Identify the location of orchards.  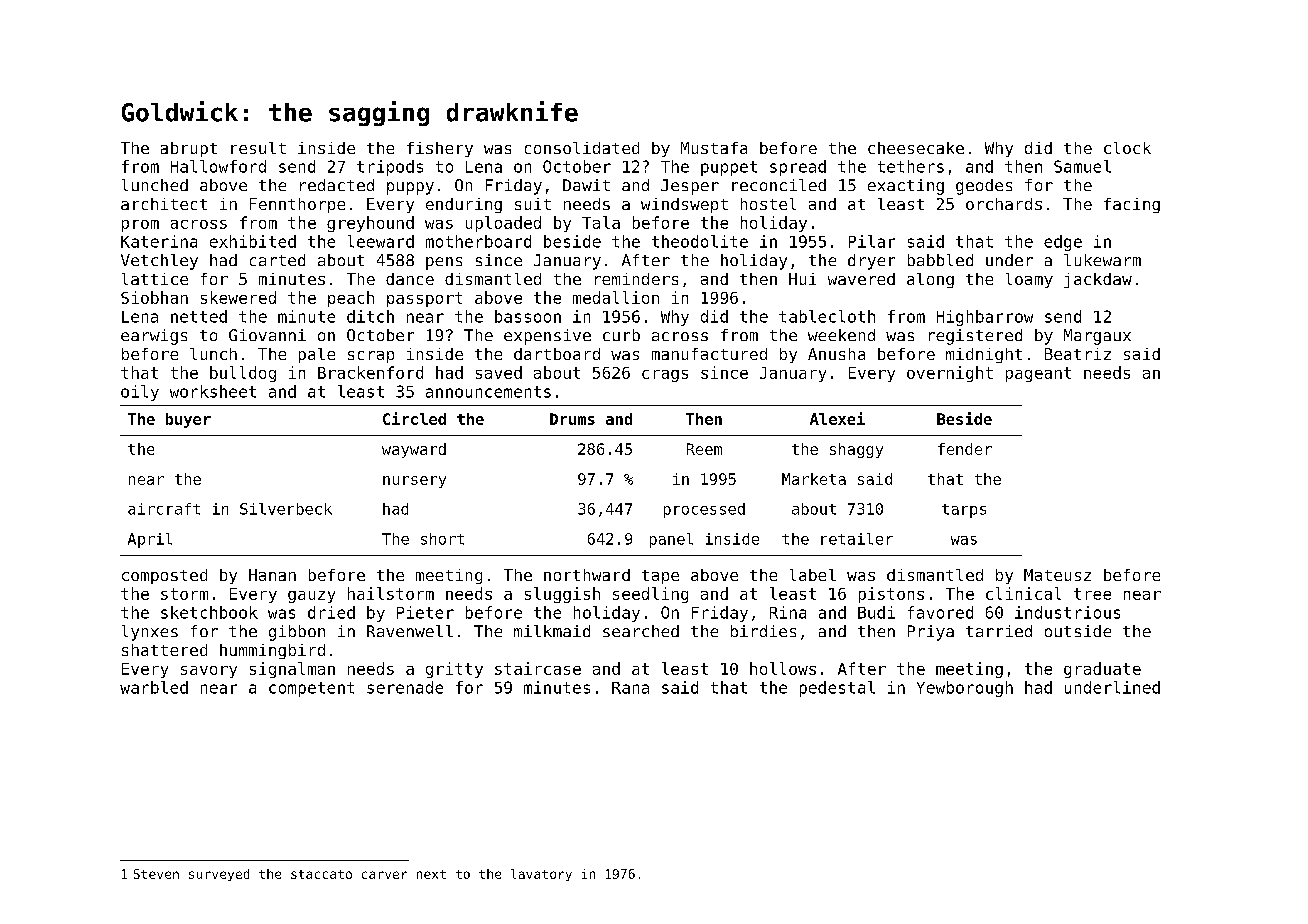
(1004, 204).
